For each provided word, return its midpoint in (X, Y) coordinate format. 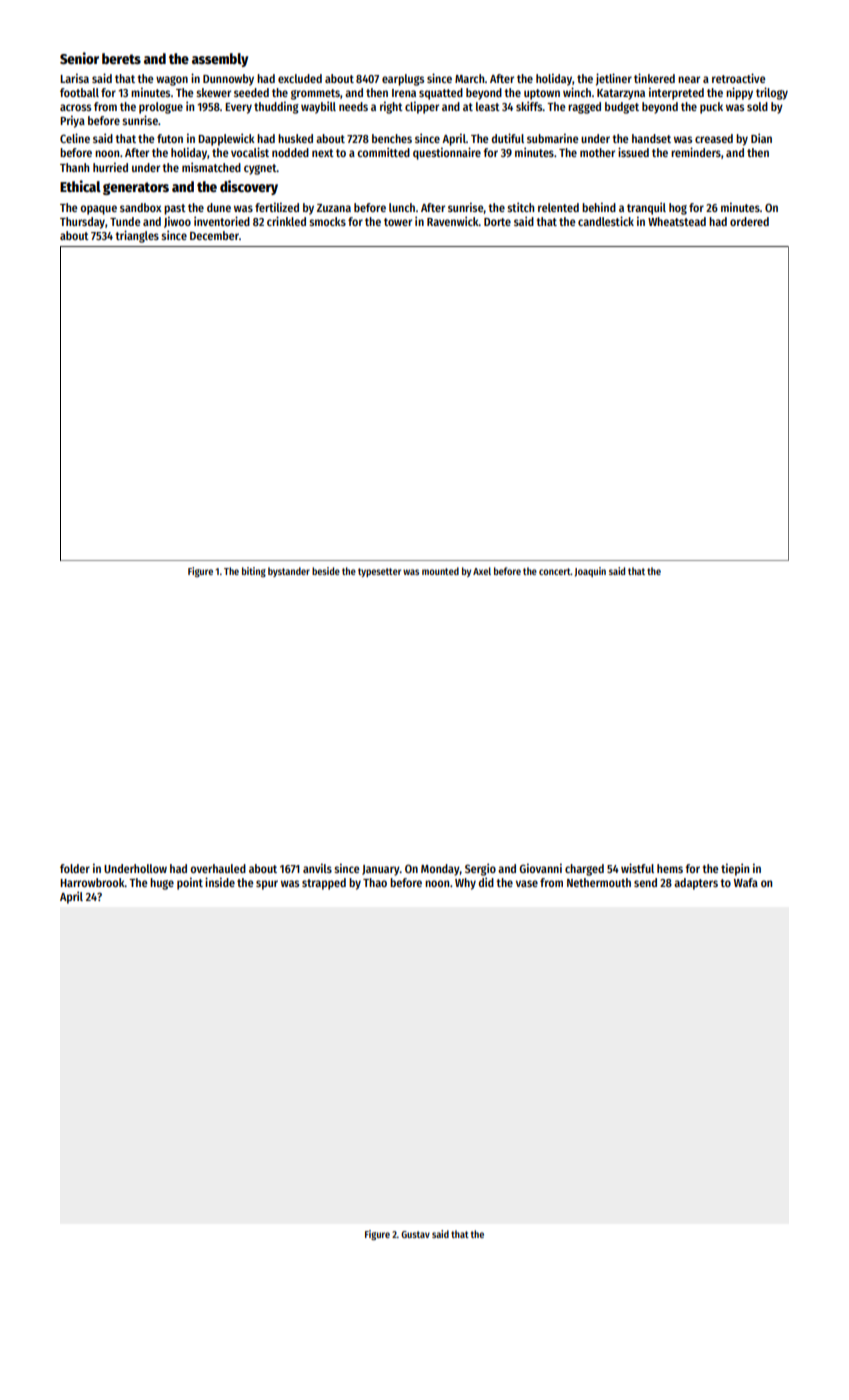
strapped (324, 884)
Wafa (746, 882)
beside (326, 571)
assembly (220, 60)
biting (254, 572)
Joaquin (590, 572)
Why (465, 884)
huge (162, 884)
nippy (739, 93)
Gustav (415, 1234)
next (323, 153)
